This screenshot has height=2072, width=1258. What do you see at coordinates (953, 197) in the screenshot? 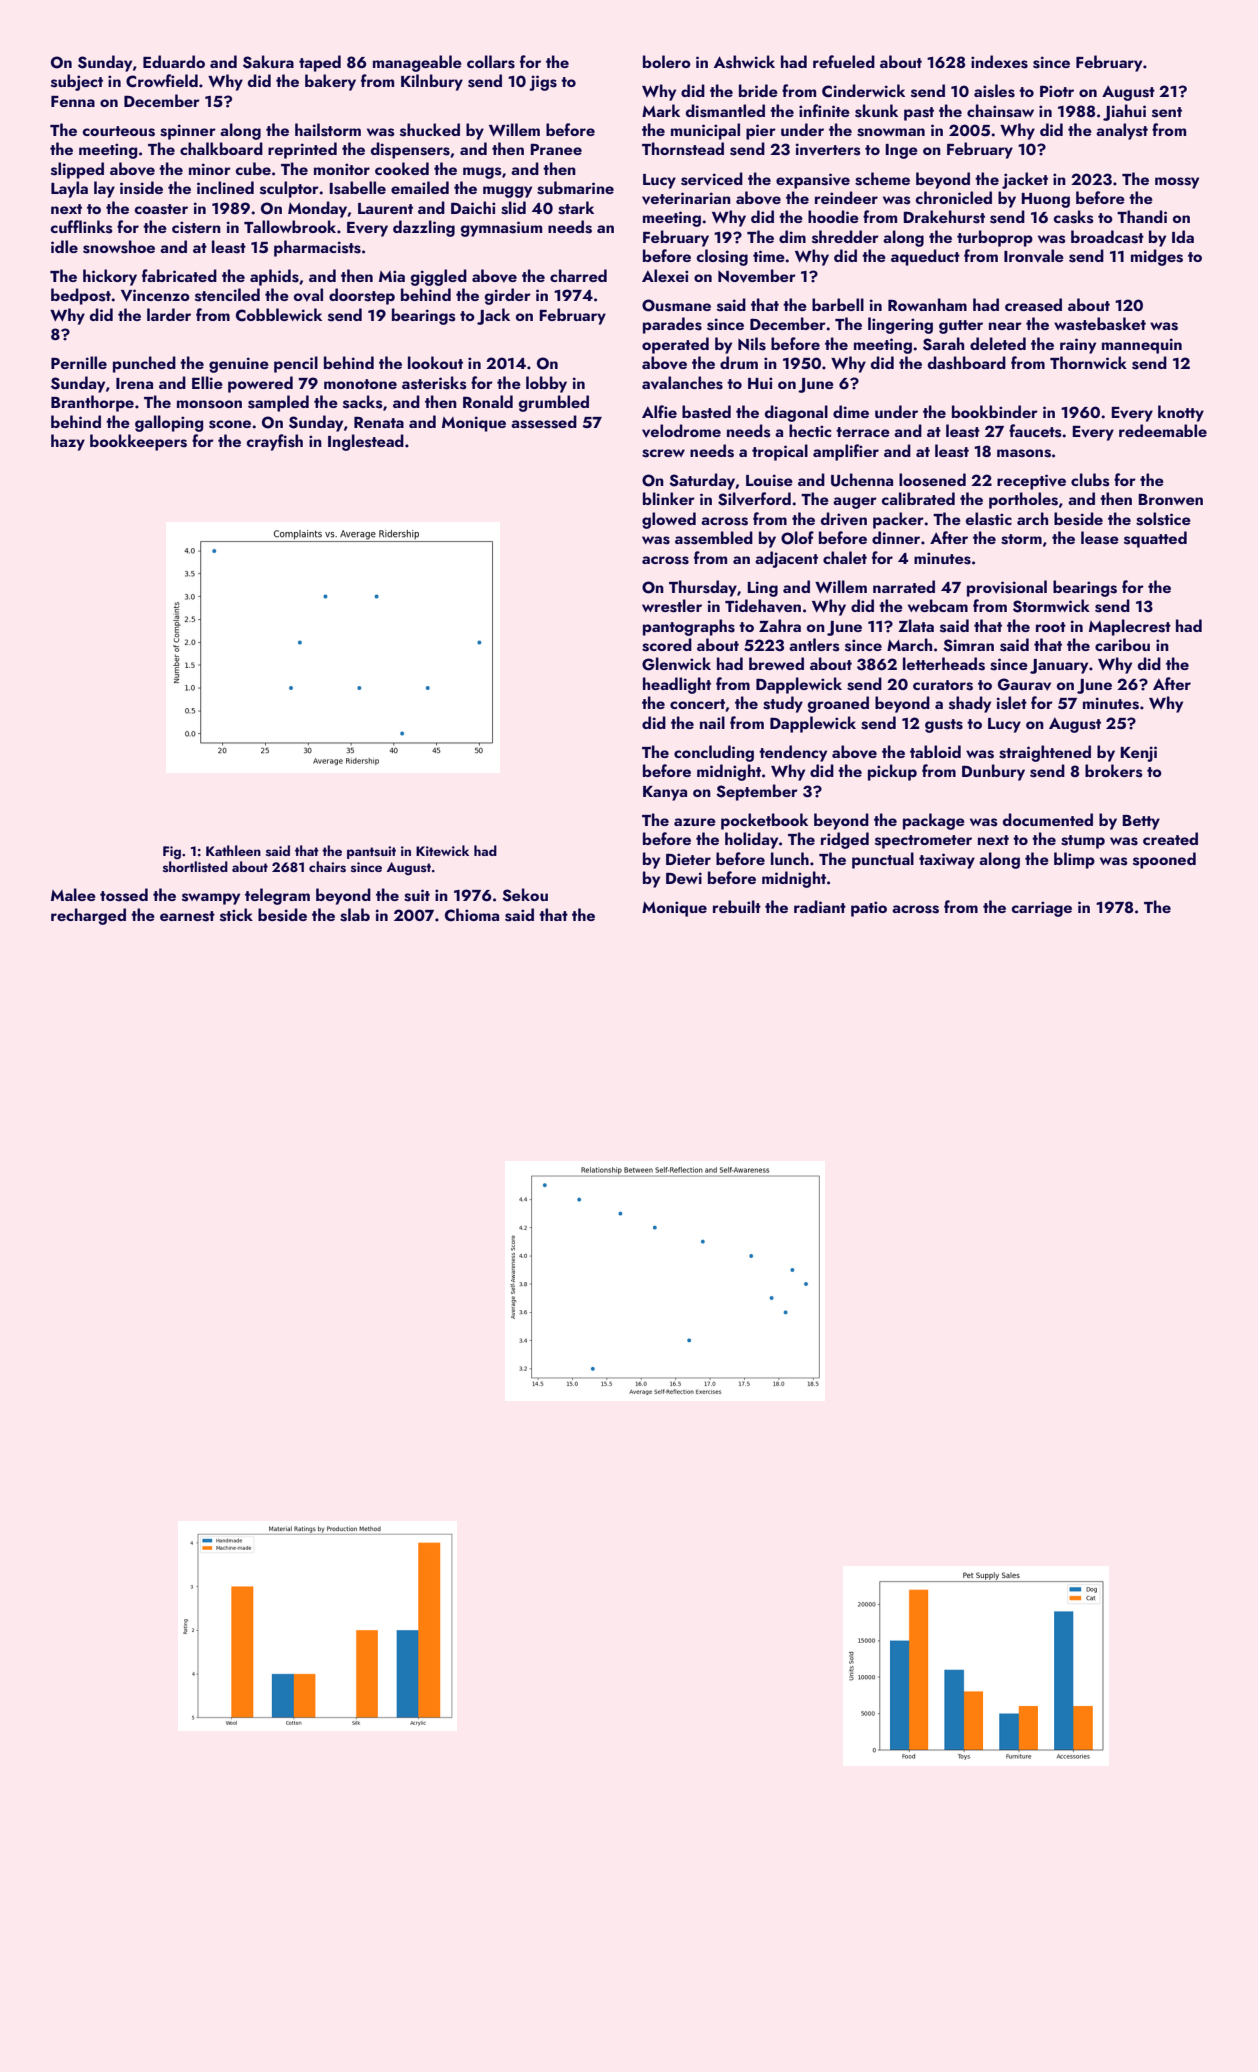
I see `chronicled` at bounding box center [953, 197].
